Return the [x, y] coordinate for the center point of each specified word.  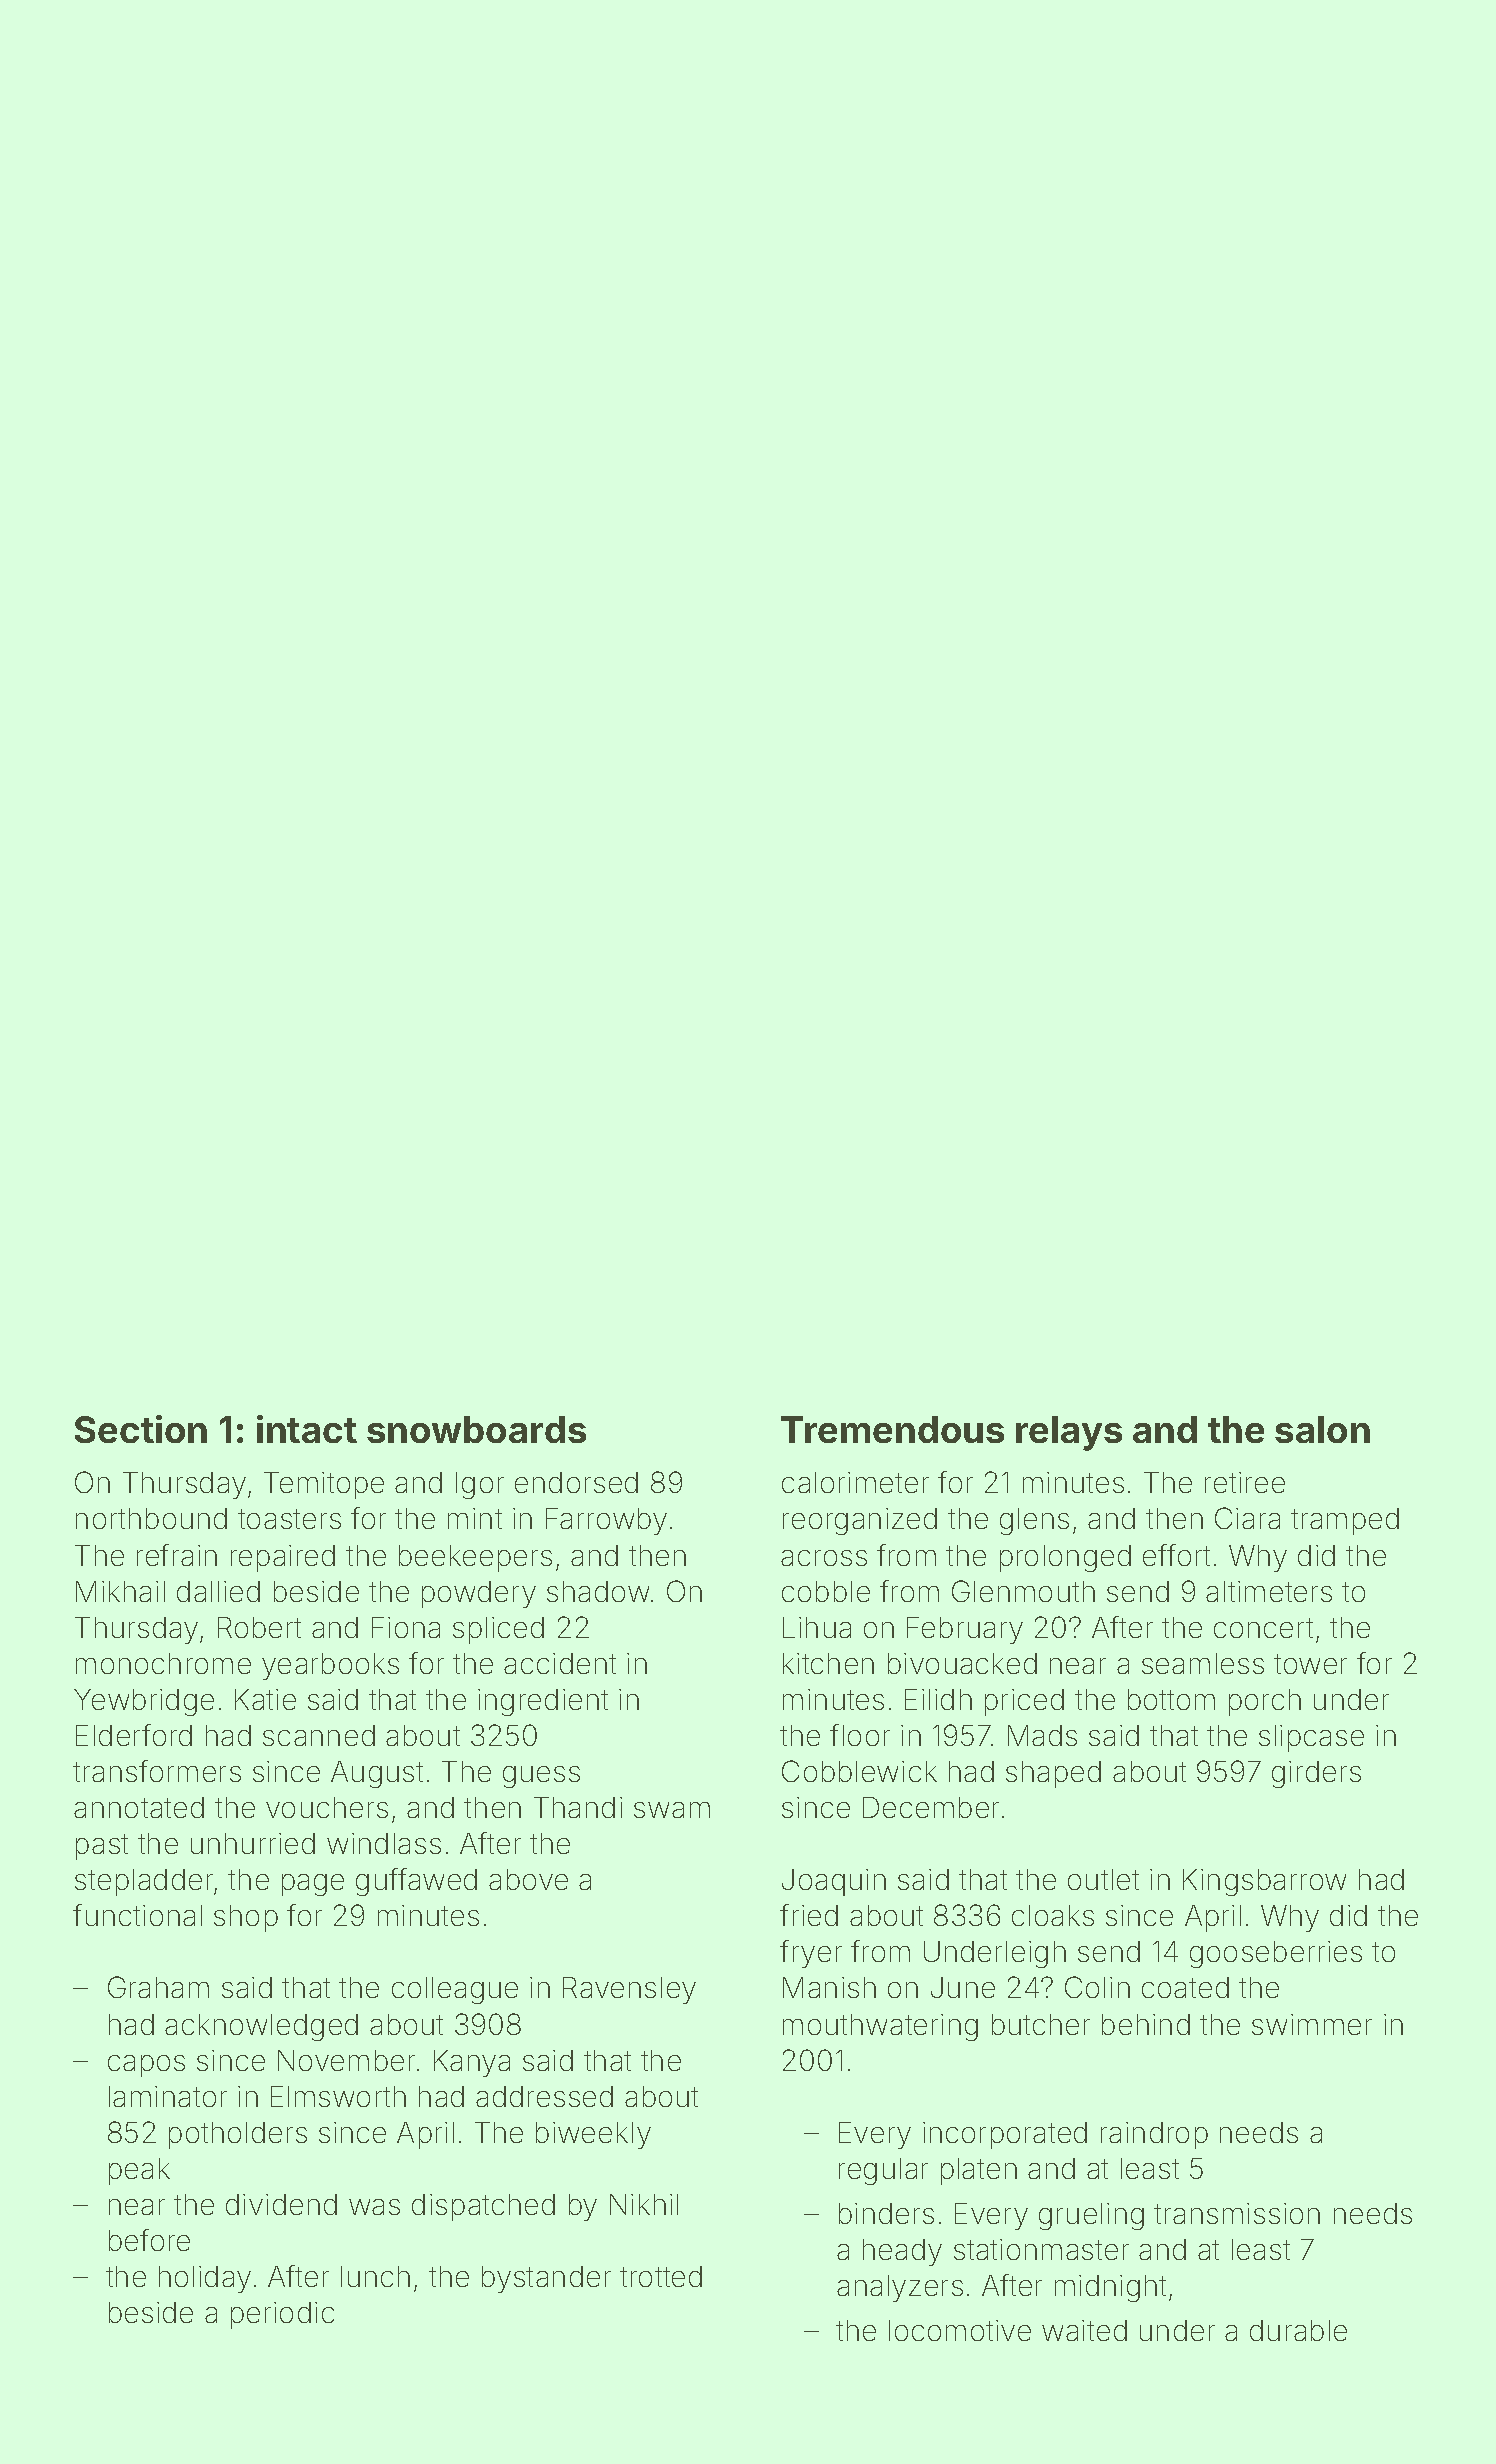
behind [1146, 2024]
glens [1034, 1521]
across [824, 1558]
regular [883, 2171]
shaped [1053, 1774]
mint [475, 1518]
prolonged [1065, 1558]
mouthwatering [880, 2027]
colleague [455, 1990]
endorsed [576, 1482]
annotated [139, 1807]
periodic [282, 2315]
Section [141, 1429]
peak [139, 2171]
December [931, 1807]
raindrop [1154, 2135]
